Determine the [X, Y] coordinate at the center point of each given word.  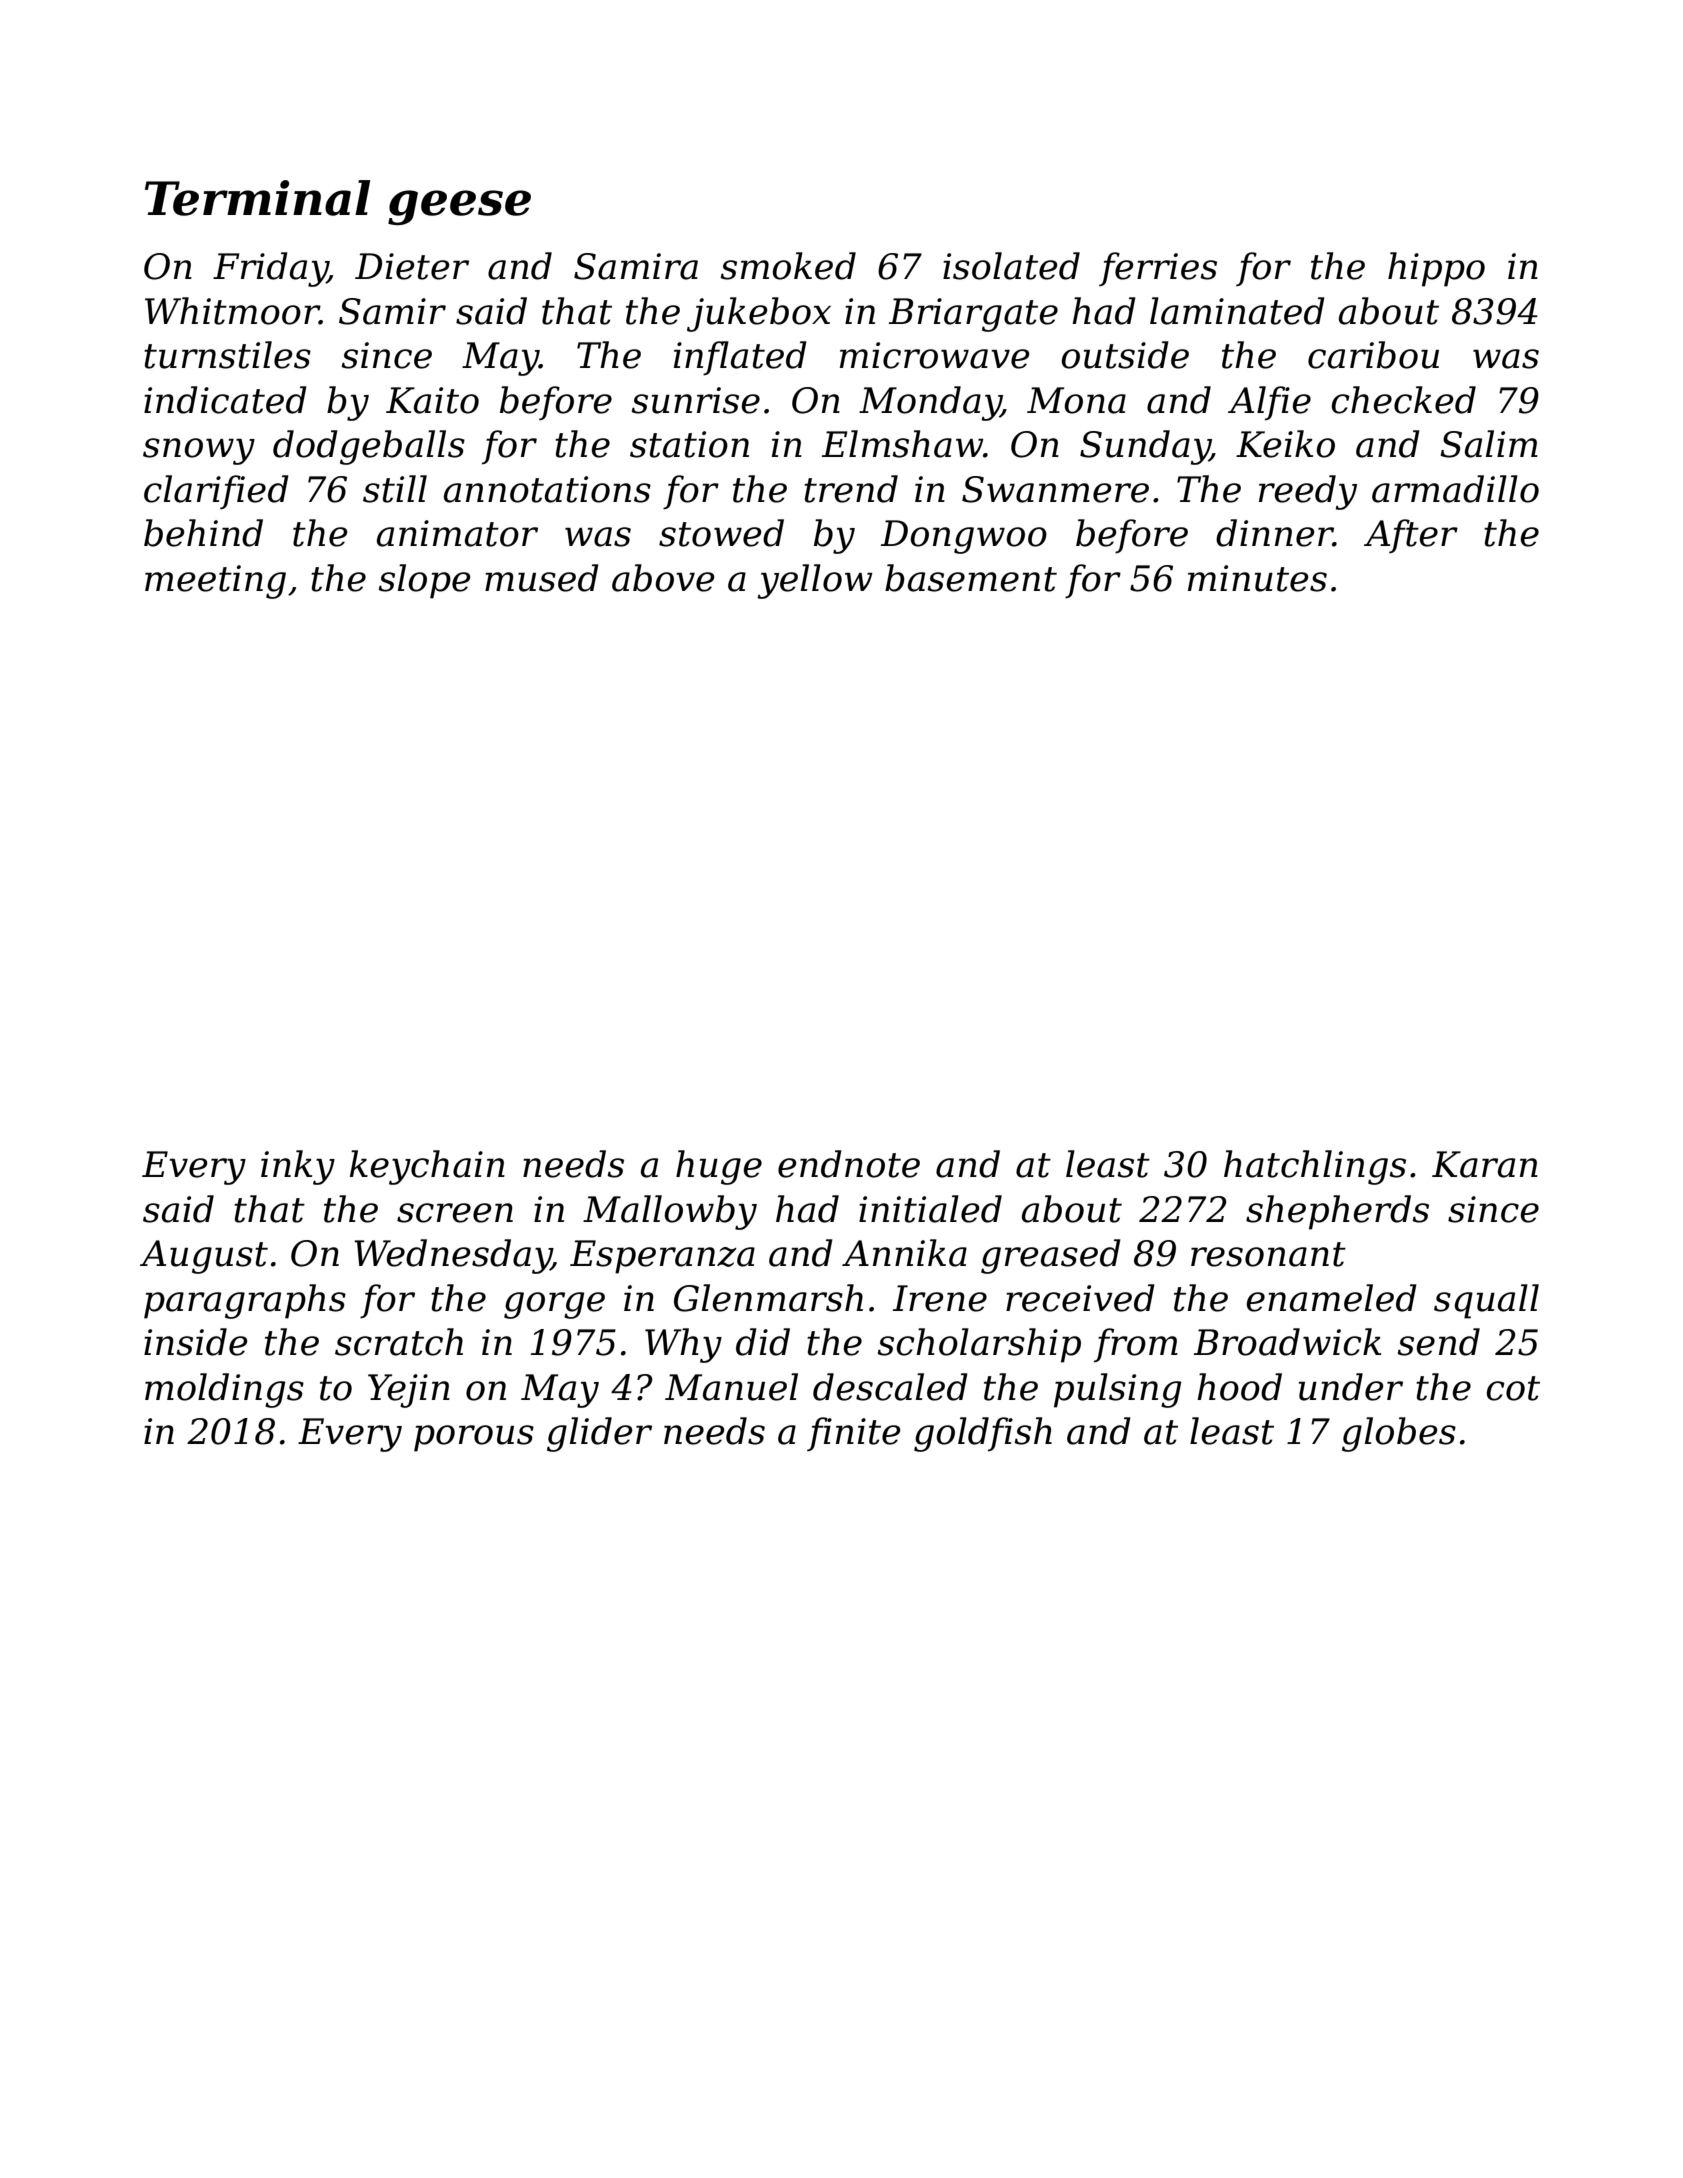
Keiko [1285, 444]
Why [683, 1345]
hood [1239, 1387]
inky [298, 1167]
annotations [547, 489]
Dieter [412, 266]
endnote [849, 1164]
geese [459, 207]
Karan [1485, 1164]
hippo [1436, 269]
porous [474, 1438]
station [689, 444]
